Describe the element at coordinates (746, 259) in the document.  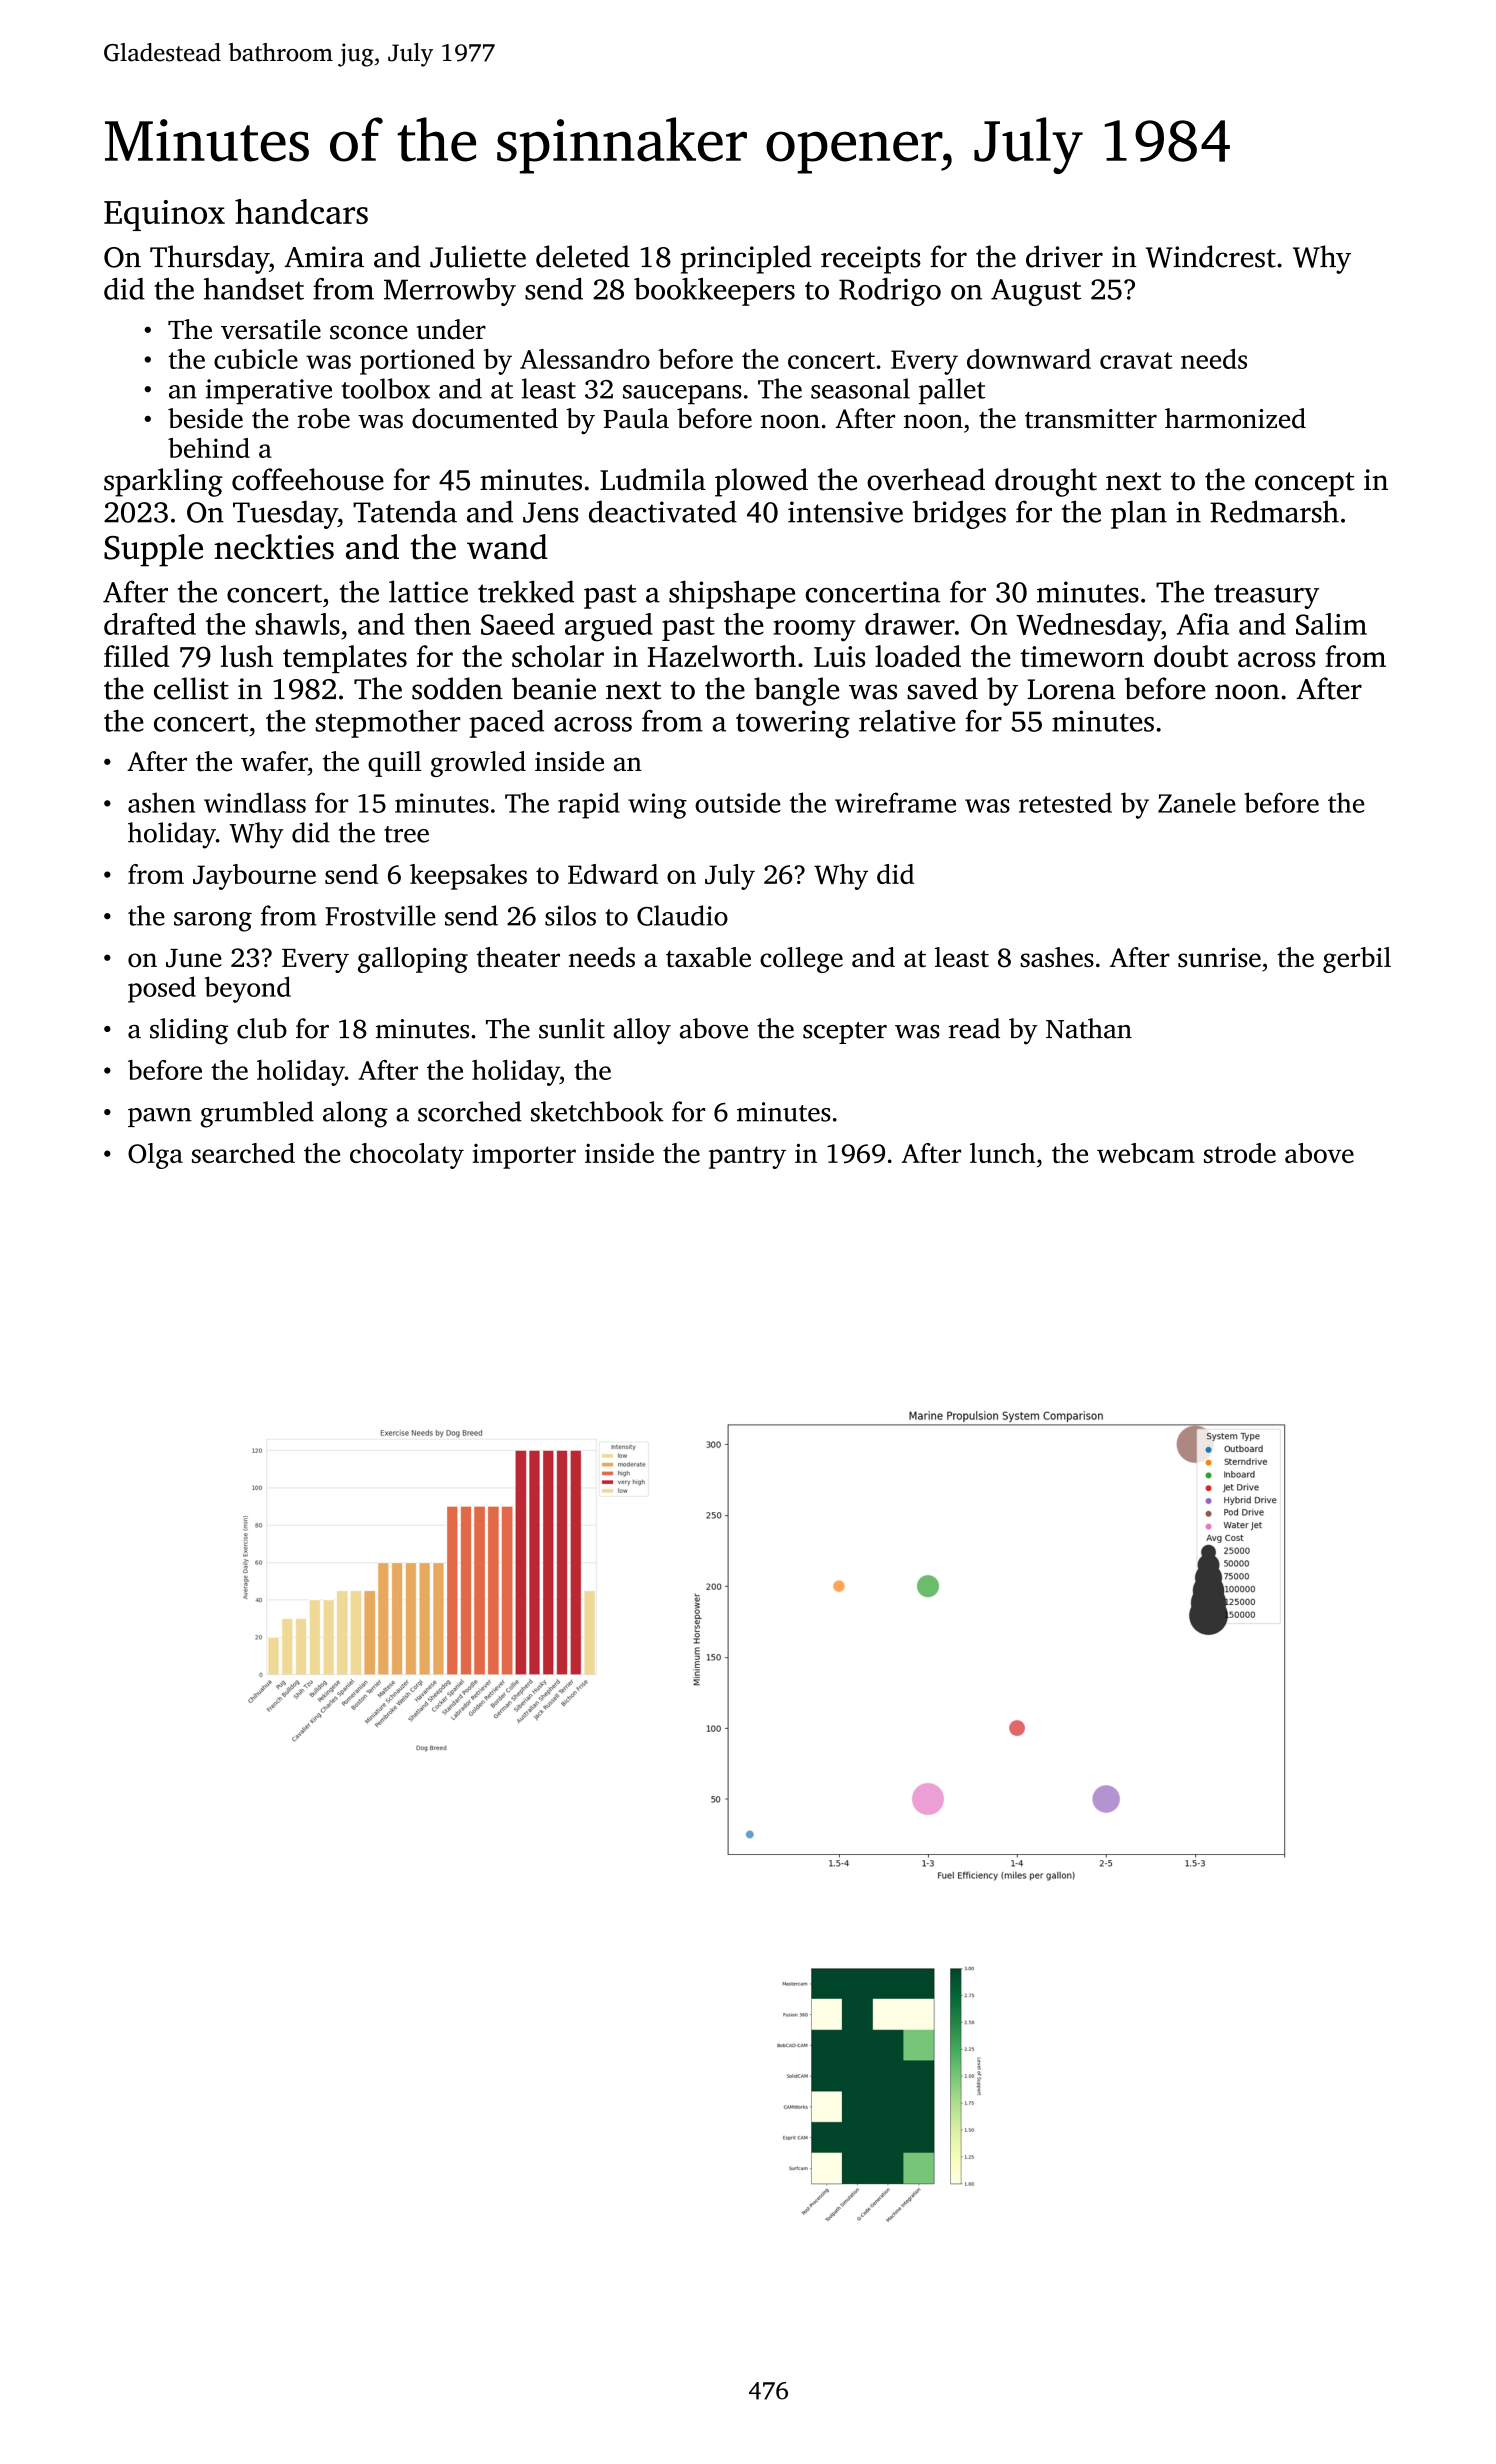
I see `principled` at that location.
